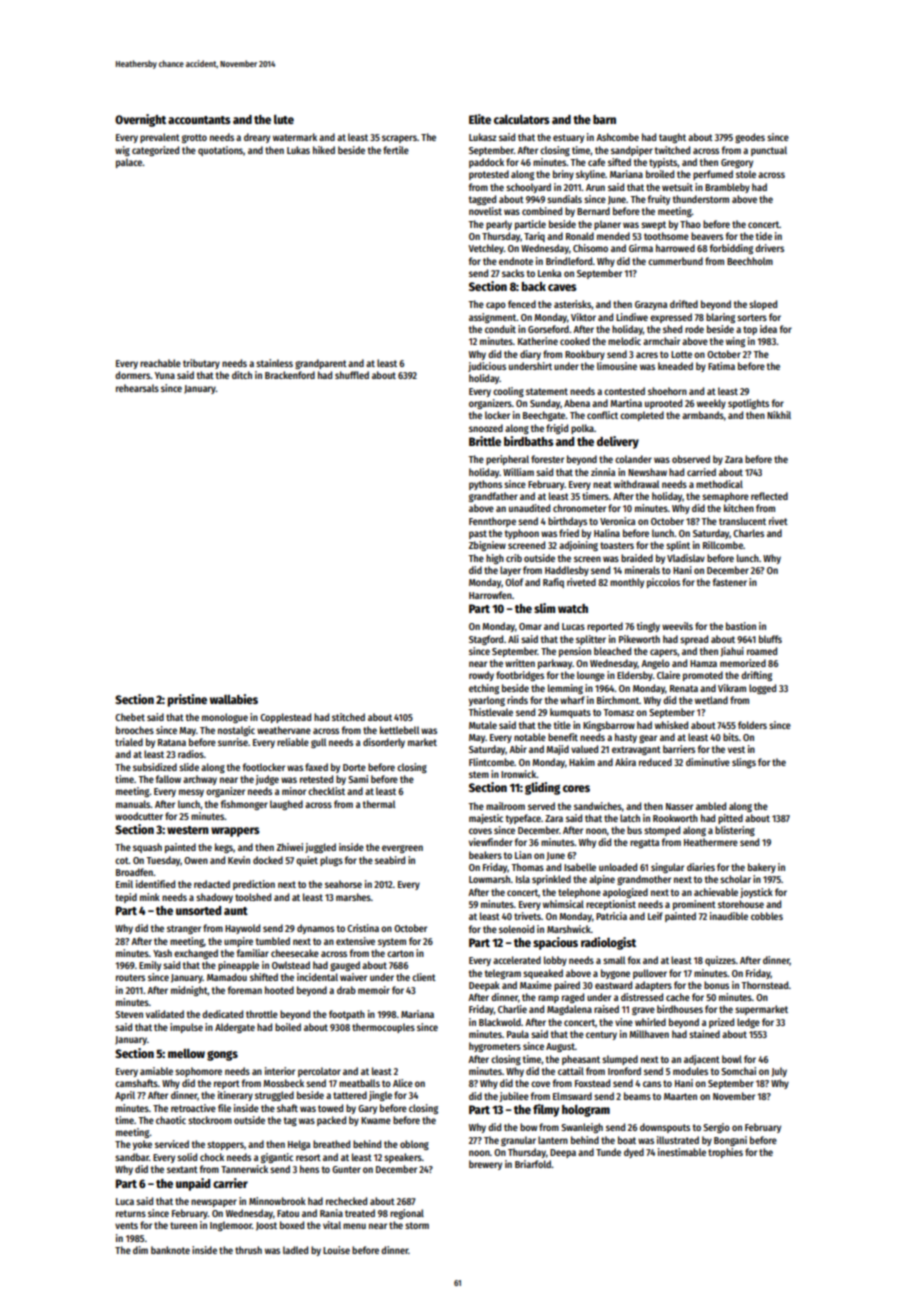 The height and width of the document is (1316, 908). Describe the element at coordinates (648, 627) in the document. I see `tingly` at that location.
